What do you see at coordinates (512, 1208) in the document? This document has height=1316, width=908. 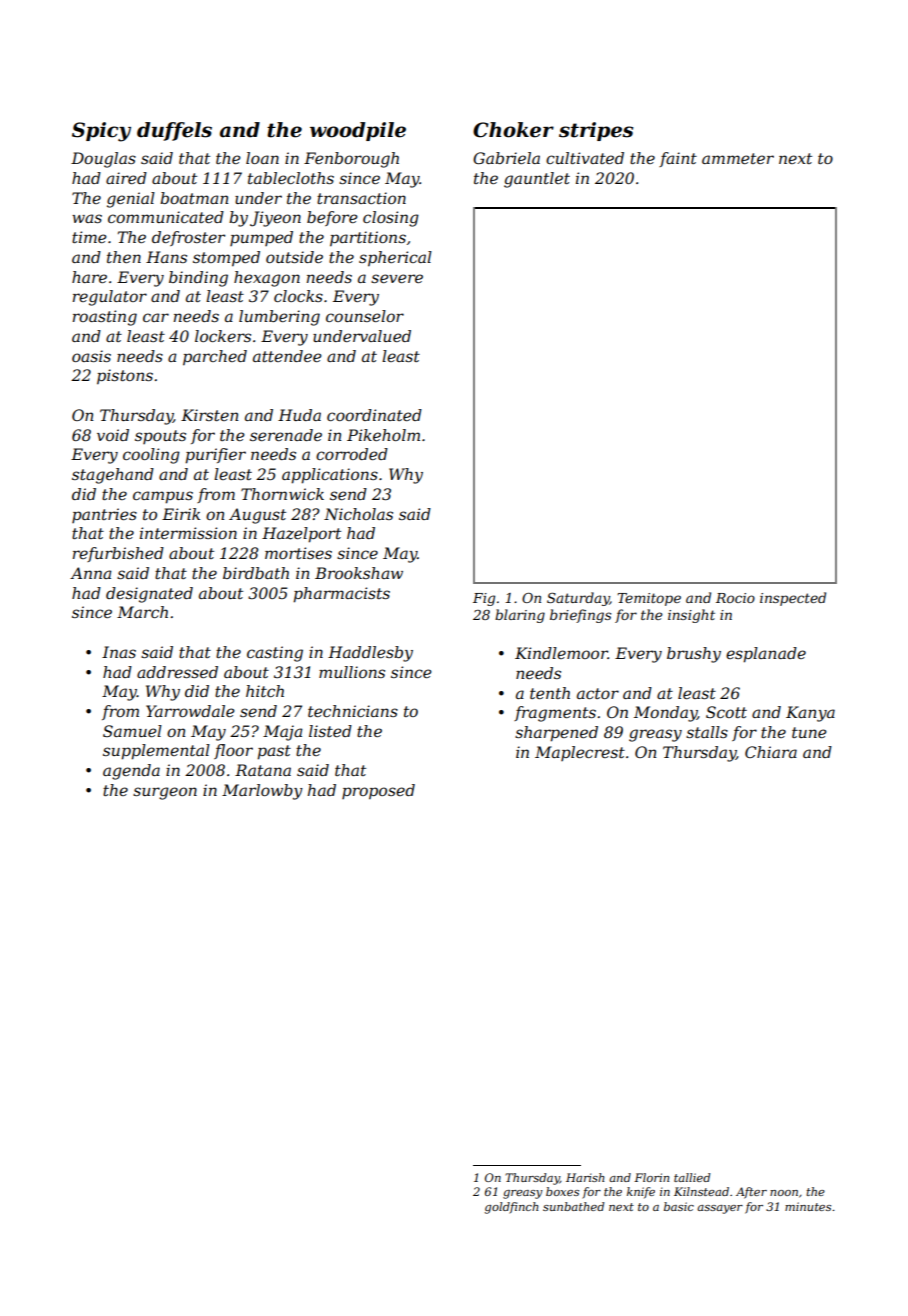 I see `goldfinch` at bounding box center [512, 1208].
